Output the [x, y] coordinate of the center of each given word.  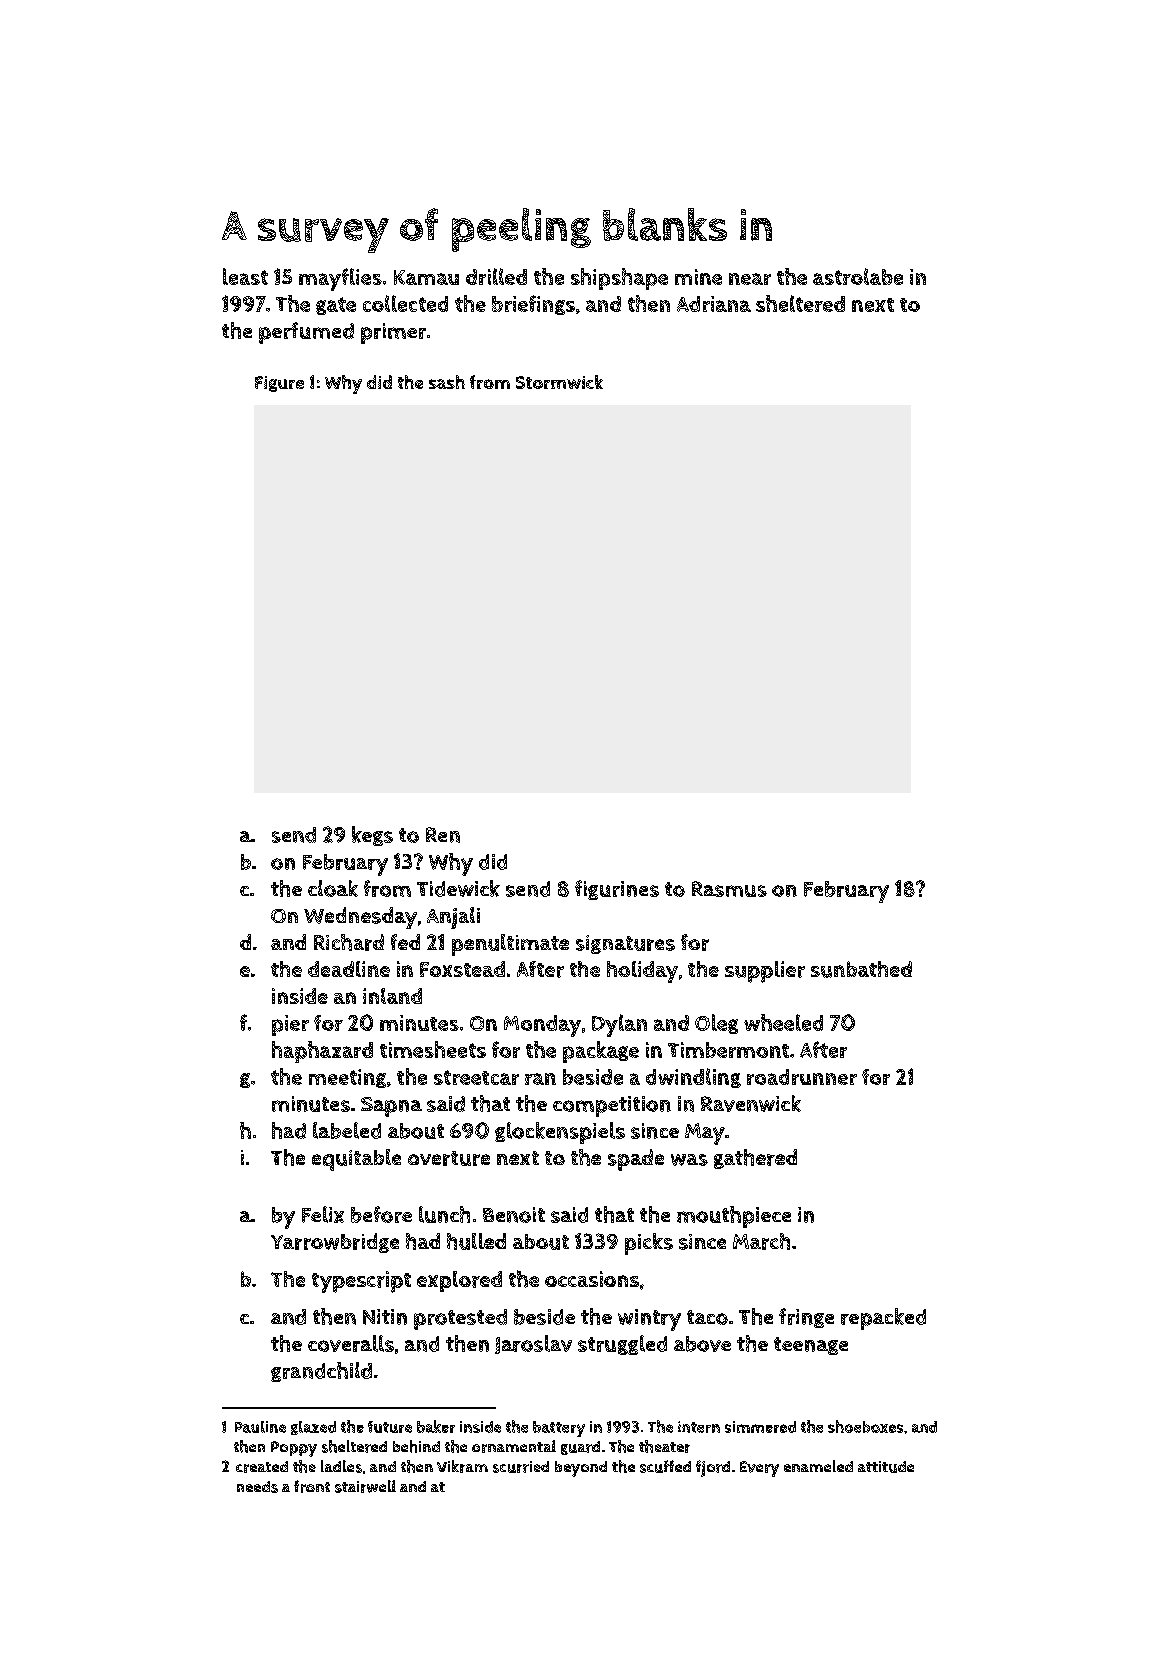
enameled [818, 1466]
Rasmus [729, 889]
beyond [581, 1469]
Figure [279, 384]
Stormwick [559, 382]
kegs [372, 836]
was [689, 1160]
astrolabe [858, 276]
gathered [755, 1159]
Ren [443, 835]
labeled [347, 1130]
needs [257, 1487]
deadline [349, 969]
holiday [642, 972]
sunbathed [861, 969]
